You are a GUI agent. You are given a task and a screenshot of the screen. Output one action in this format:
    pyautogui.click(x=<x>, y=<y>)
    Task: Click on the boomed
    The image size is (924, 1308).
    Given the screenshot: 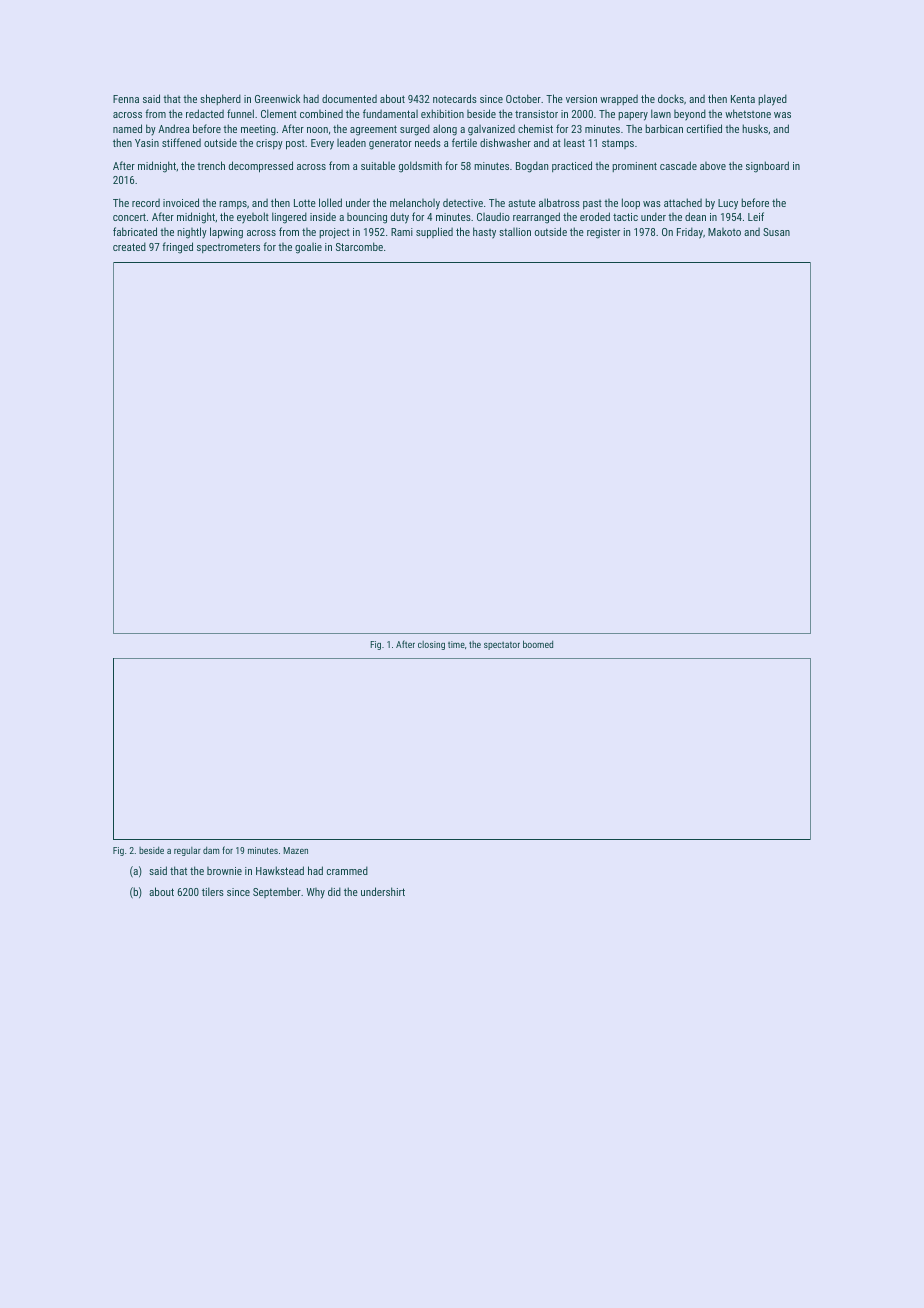 What is the action you would take?
    pyautogui.click(x=538, y=644)
